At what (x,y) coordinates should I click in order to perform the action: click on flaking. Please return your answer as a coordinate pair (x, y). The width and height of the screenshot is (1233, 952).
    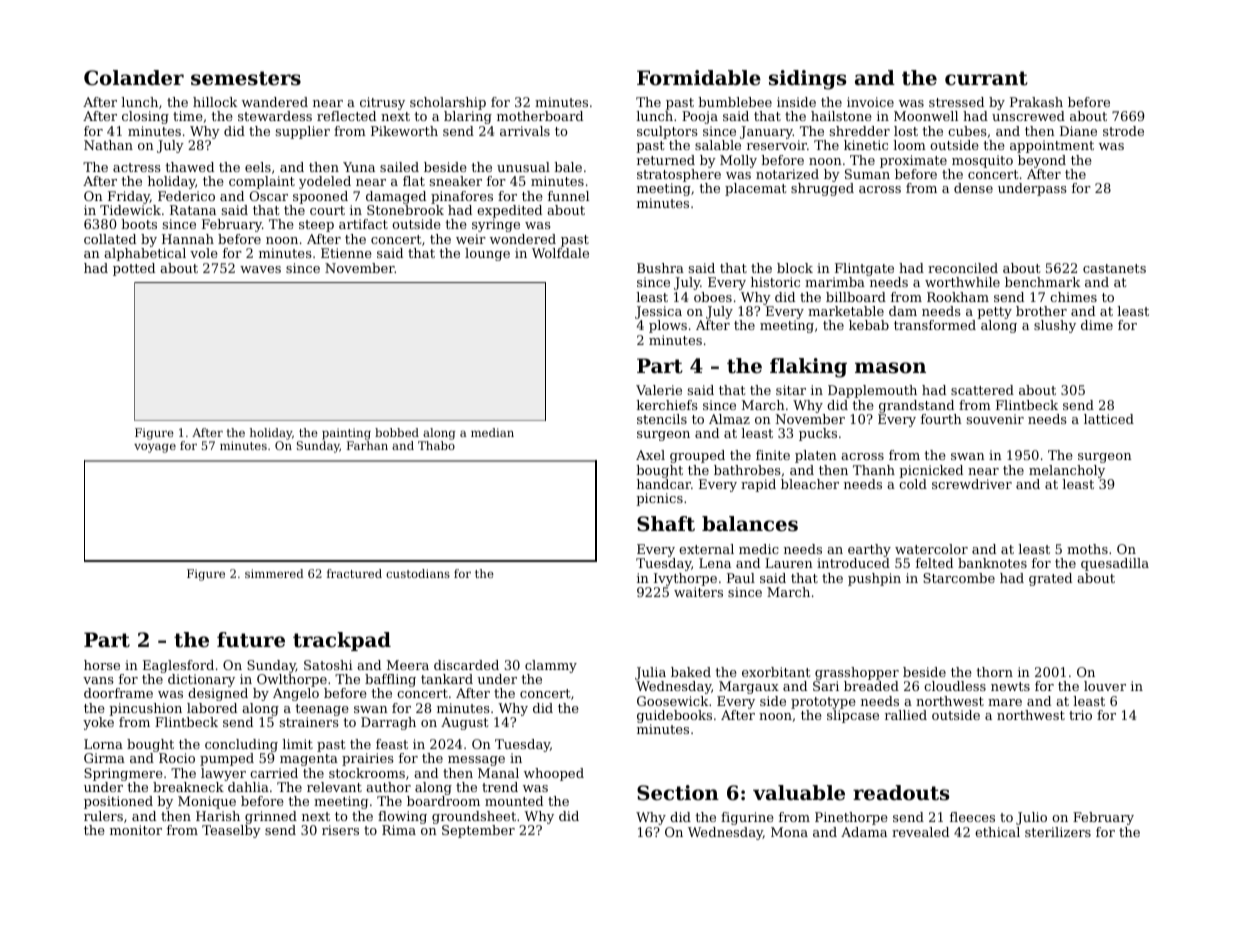
    Looking at the image, I should click on (808, 368).
